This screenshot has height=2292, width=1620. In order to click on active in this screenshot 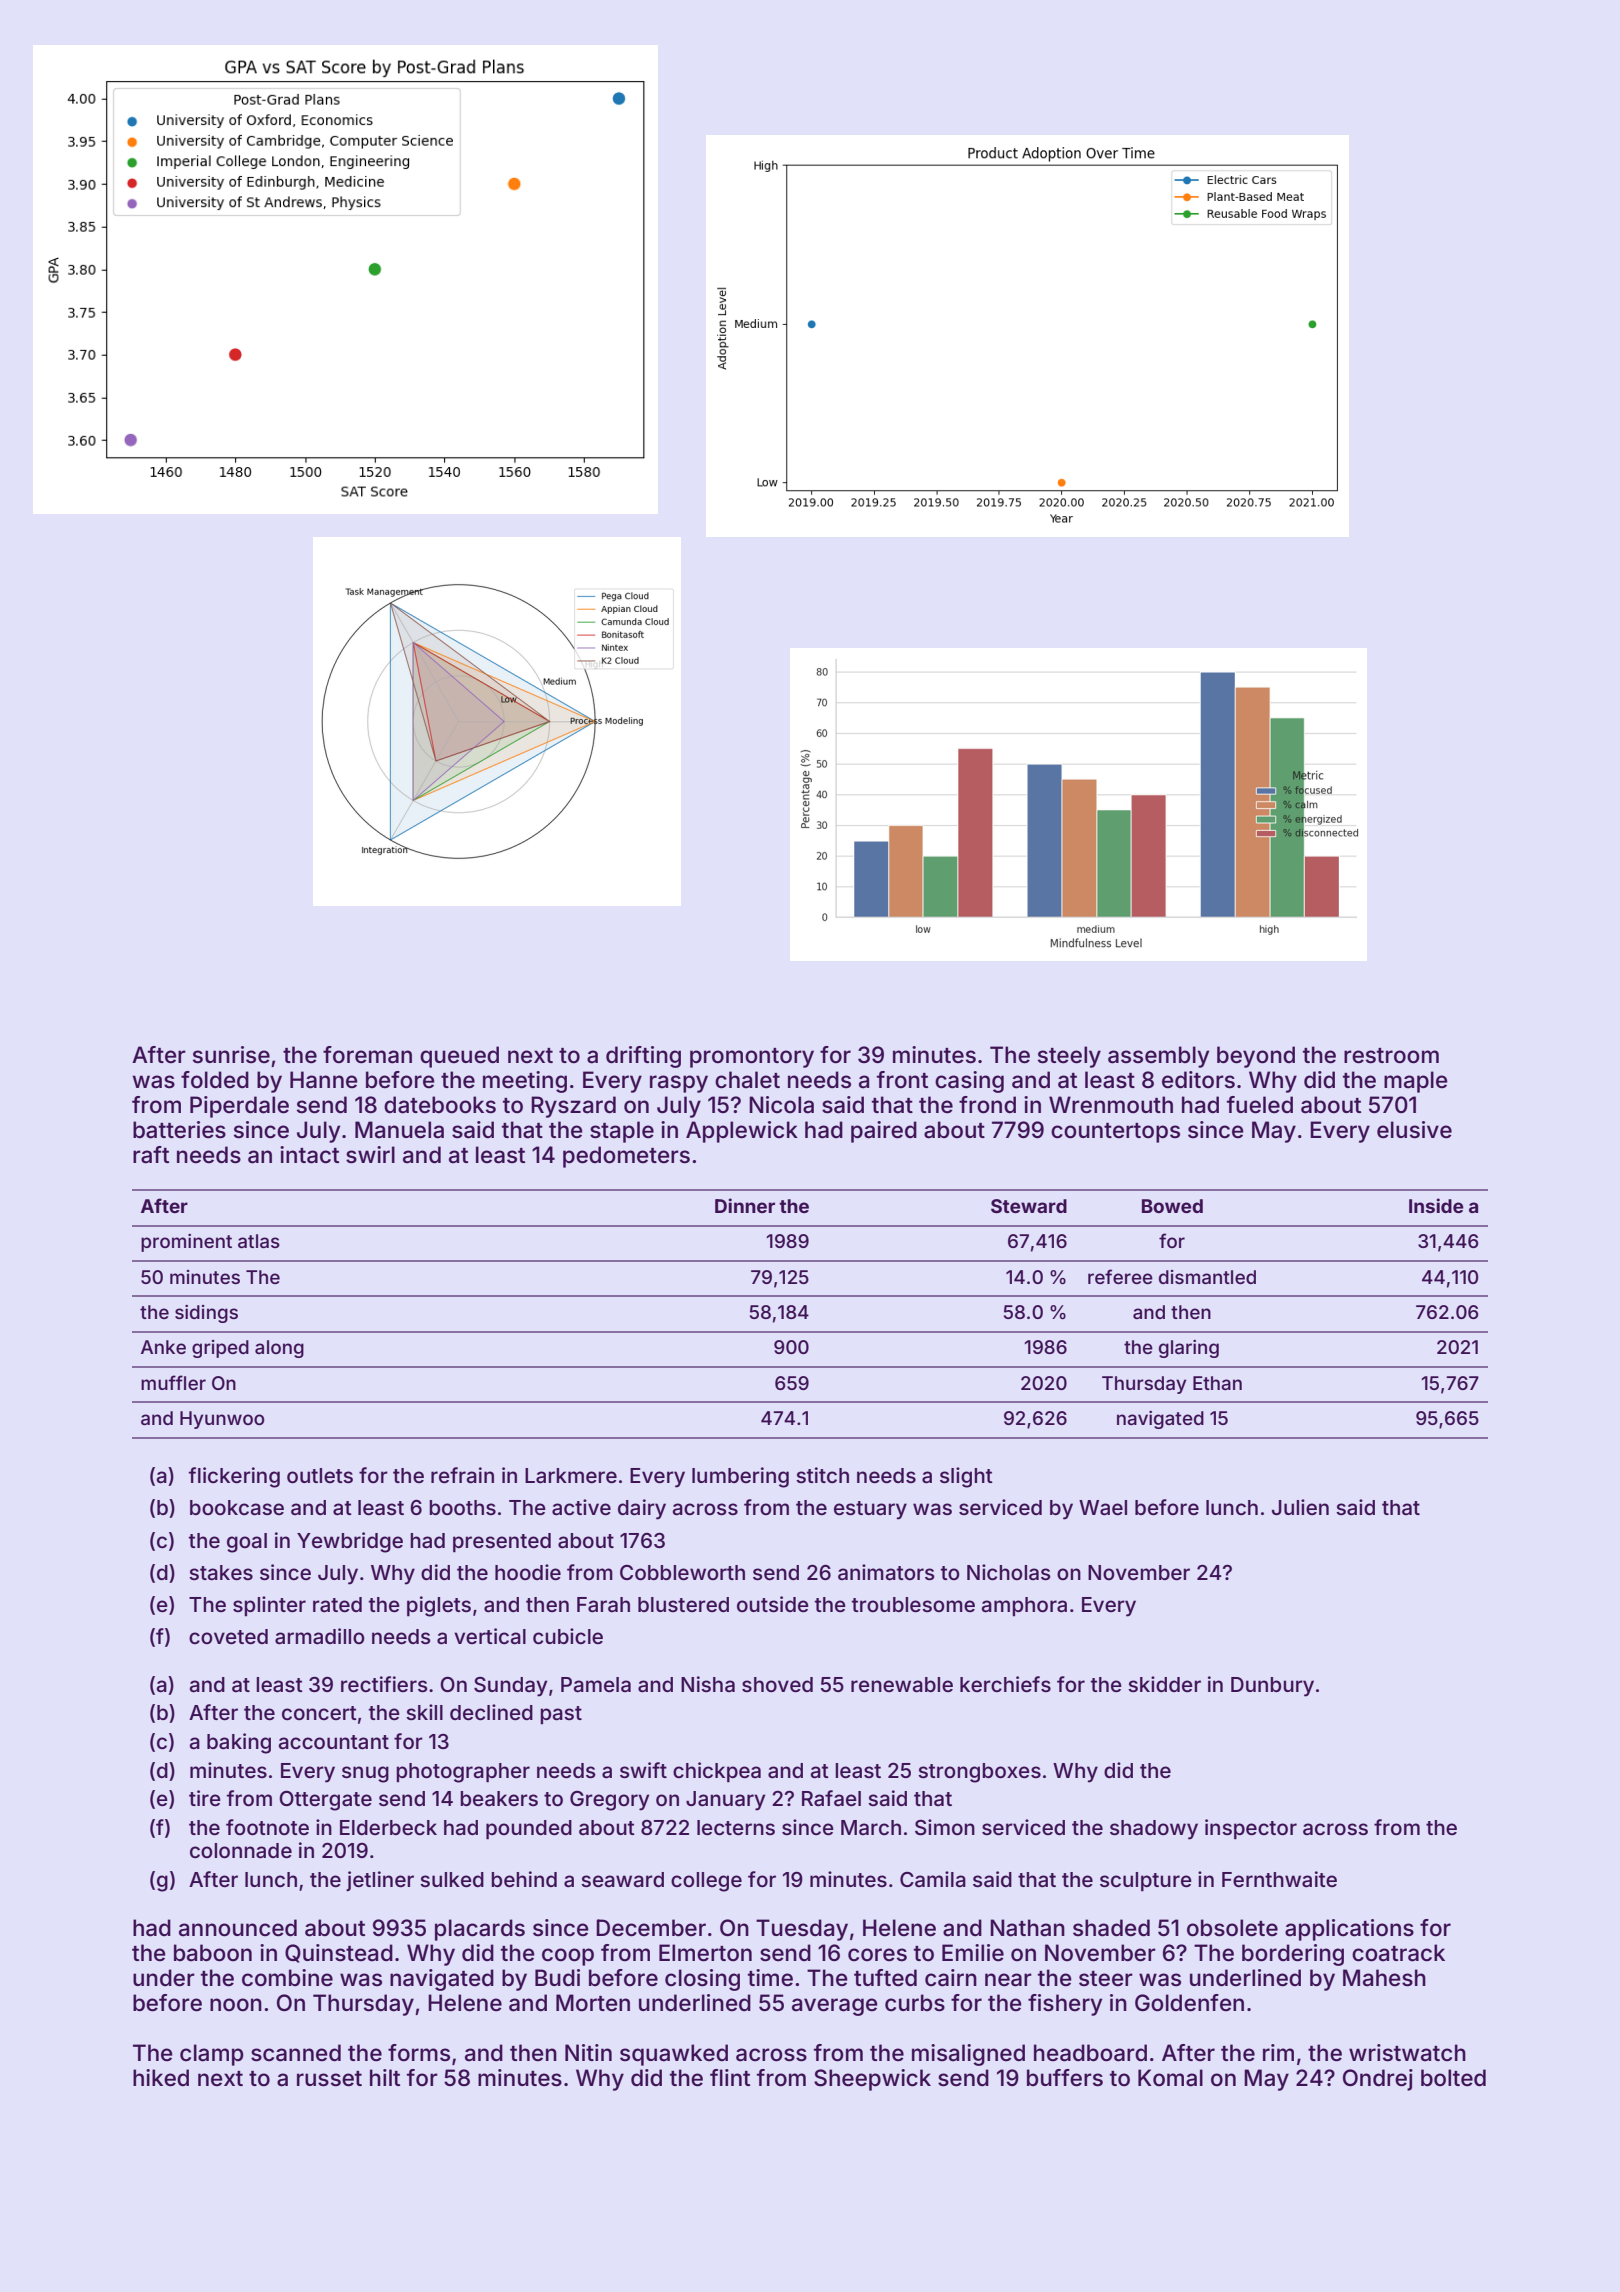, I will do `click(581, 1507)`.
